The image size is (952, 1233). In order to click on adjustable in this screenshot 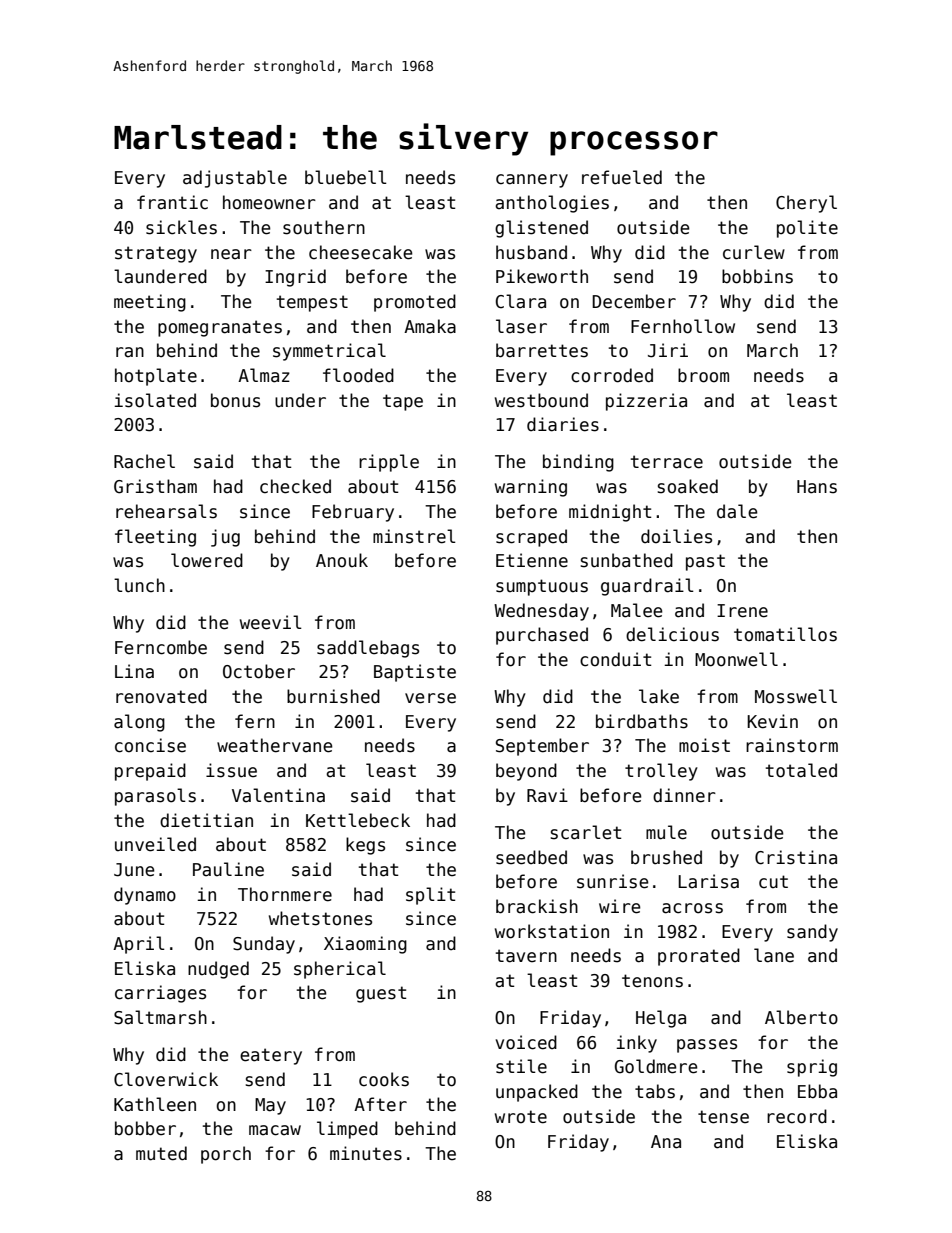, I will do `click(235, 179)`.
